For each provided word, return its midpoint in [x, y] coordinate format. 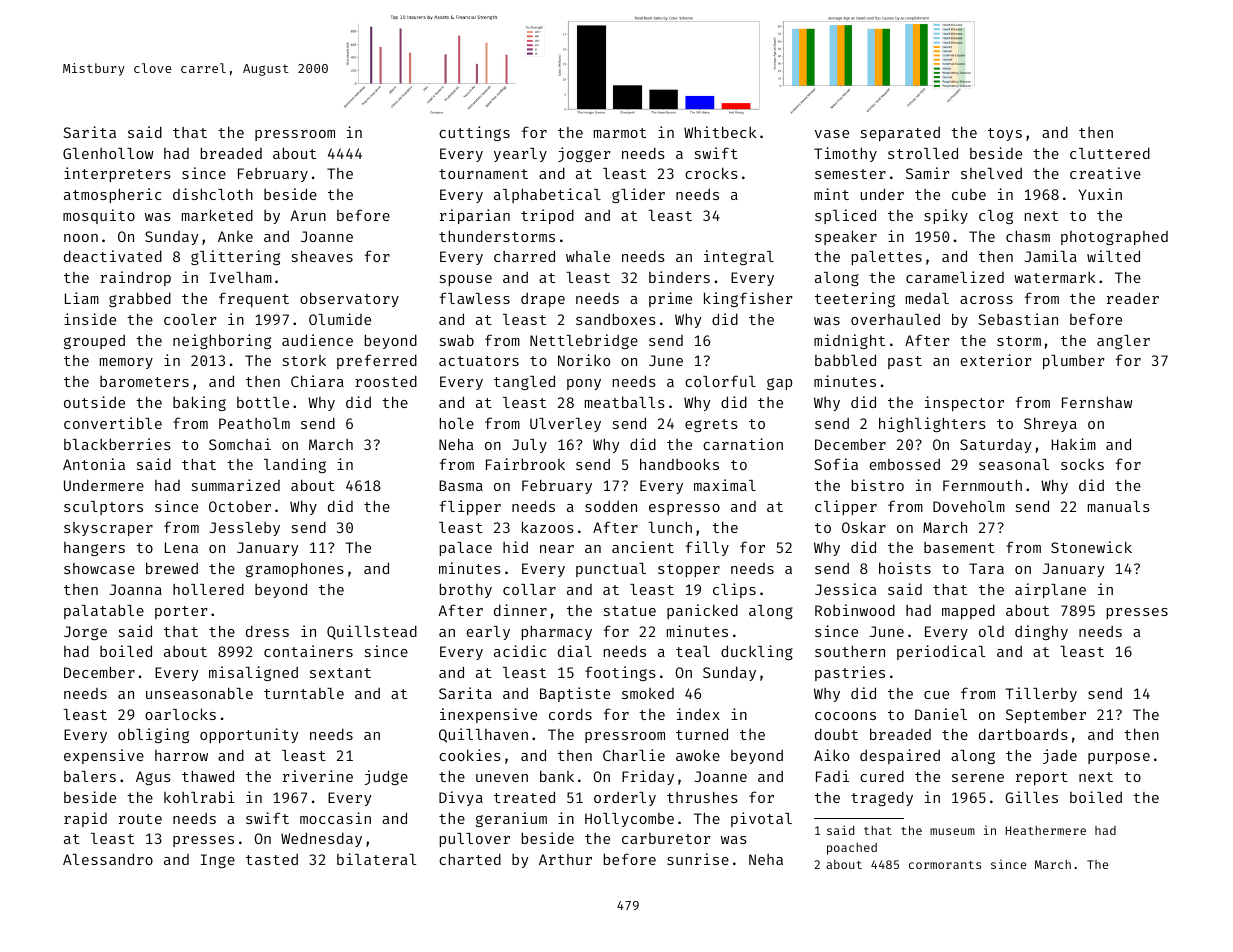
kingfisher [748, 299]
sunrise [698, 859]
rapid [85, 819]
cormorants [945, 865]
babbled [845, 360]
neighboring [222, 341]
